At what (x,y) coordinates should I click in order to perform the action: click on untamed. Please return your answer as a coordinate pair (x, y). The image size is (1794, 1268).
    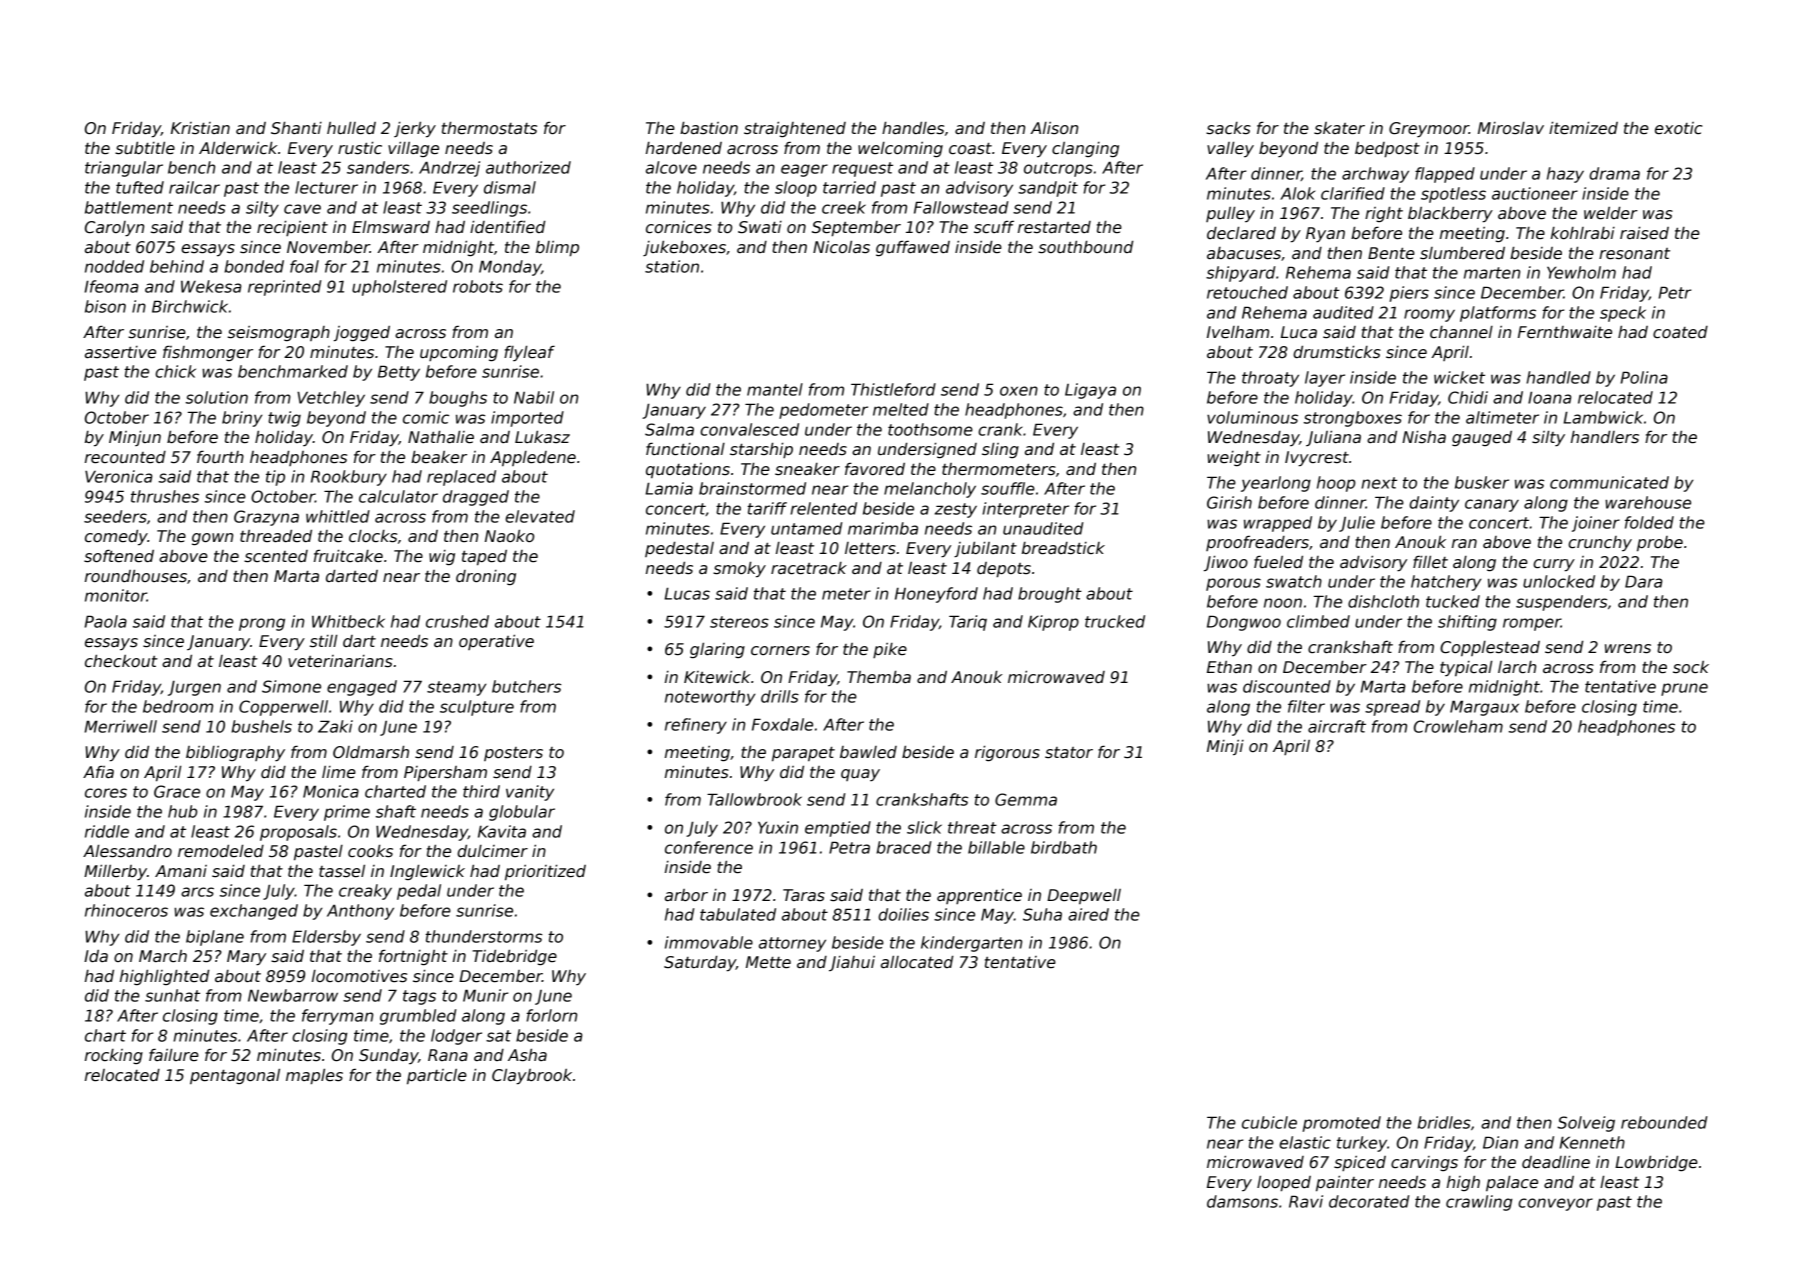
    Looking at the image, I should click on (806, 528).
